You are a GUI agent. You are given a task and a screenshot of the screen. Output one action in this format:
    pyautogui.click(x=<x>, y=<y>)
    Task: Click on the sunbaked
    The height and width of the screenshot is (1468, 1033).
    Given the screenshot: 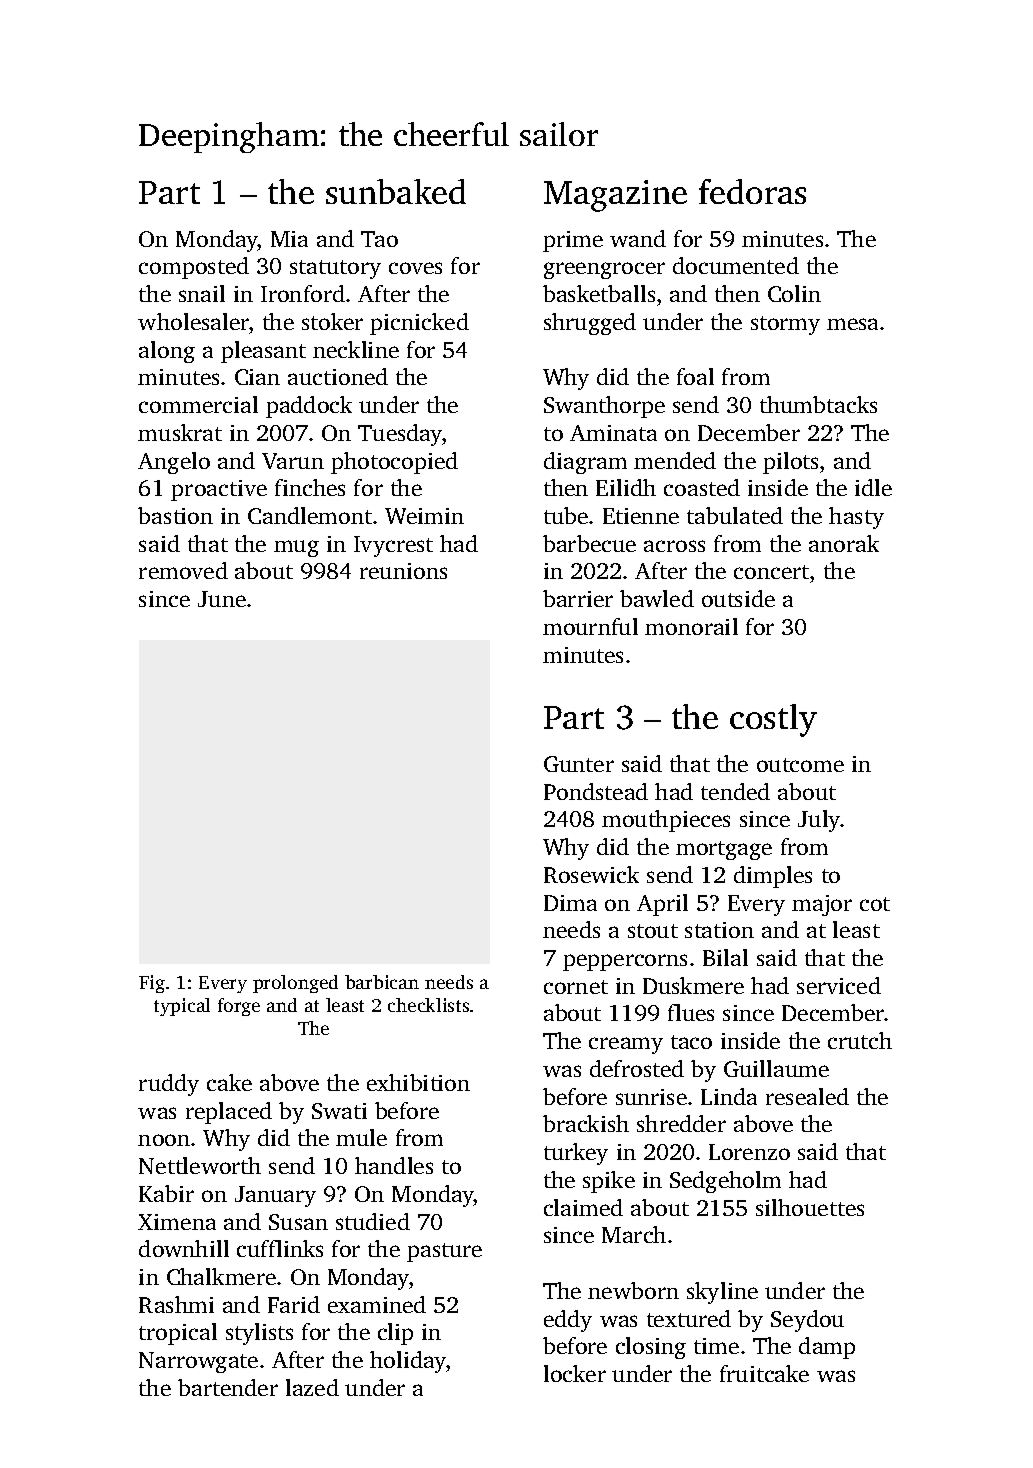 What is the action you would take?
    pyautogui.click(x=396, y=191)
